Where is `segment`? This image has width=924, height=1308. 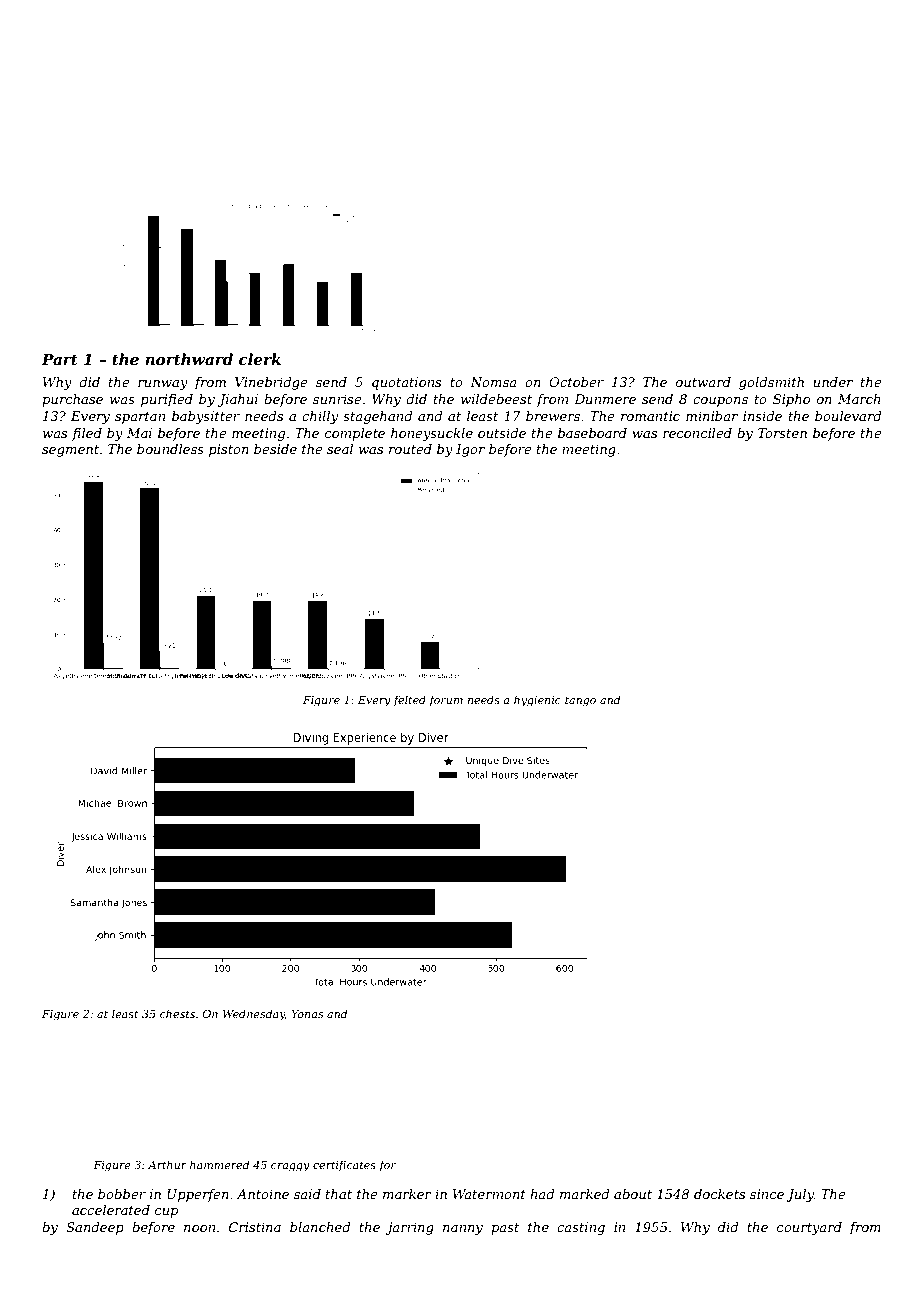 segment is located at coordinates (70, 451).
